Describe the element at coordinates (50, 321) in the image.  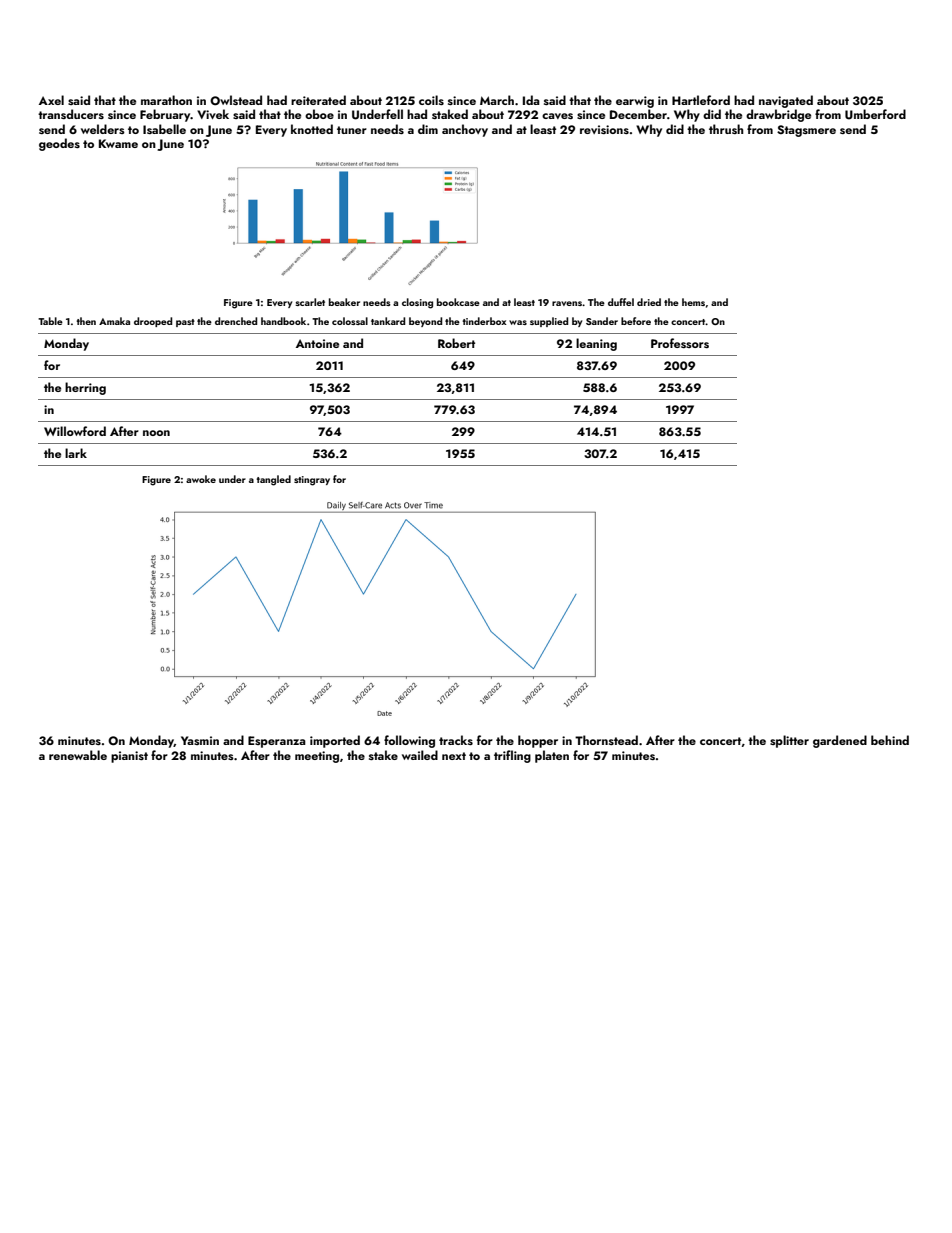
I see `Table` at that location.
